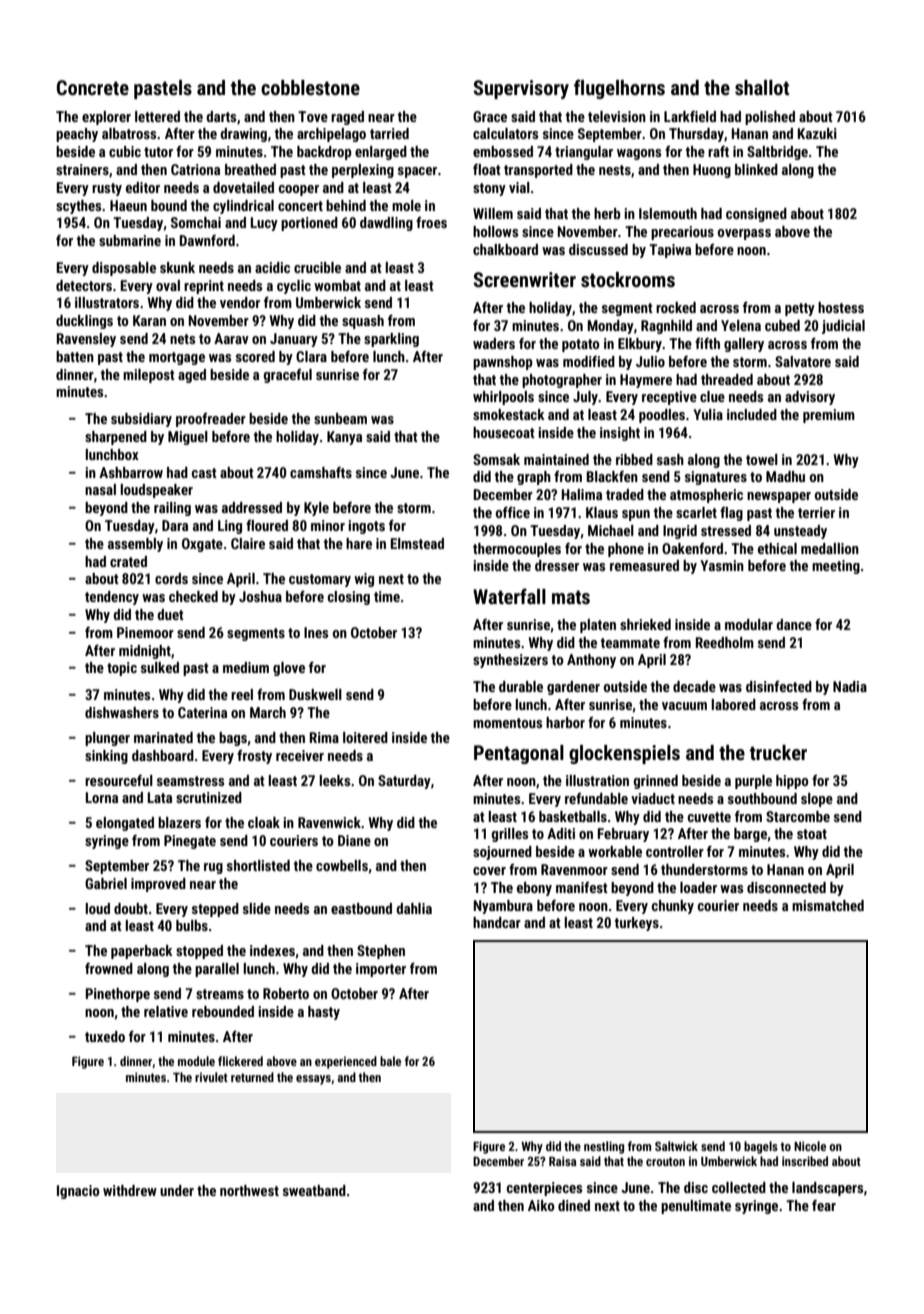  What do you see at coordinates (817, 133) in the image?
I see `Kazuki` at bounding box center [817, 133].
